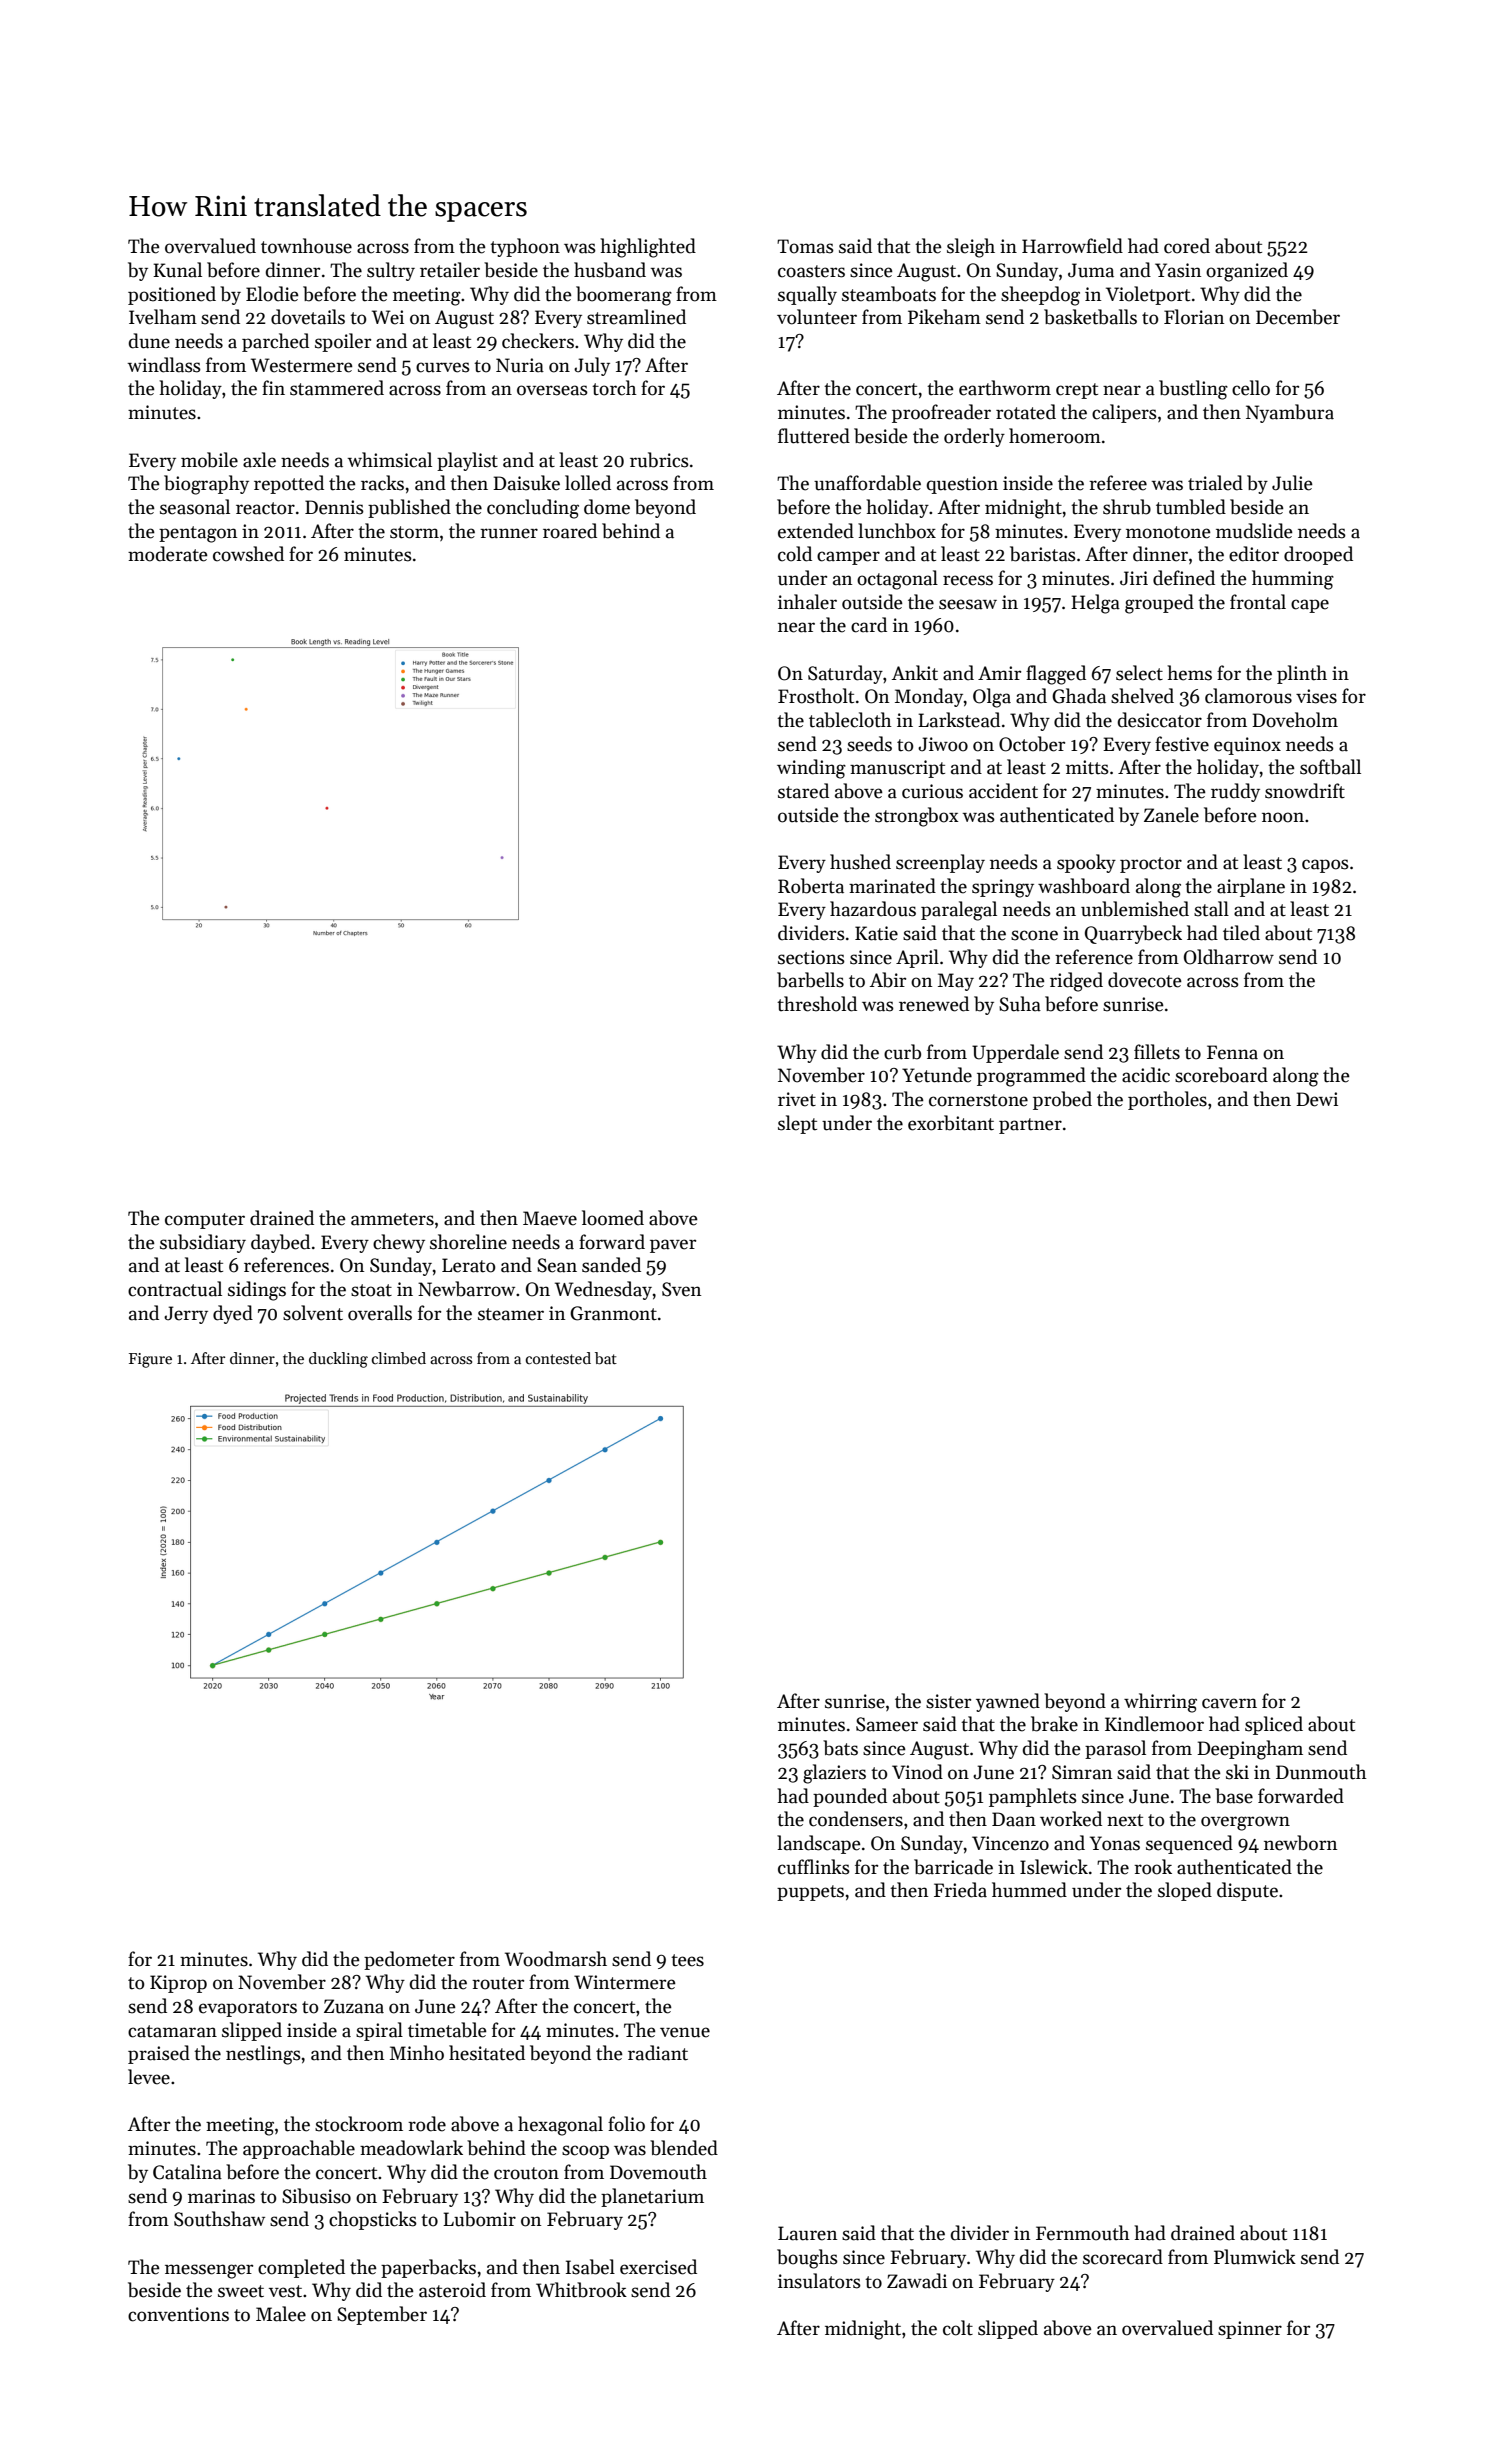  What do you see at coordinates (1160, 1703) in the image?
I see `whirring` at bounding box center [1160, 1703].
